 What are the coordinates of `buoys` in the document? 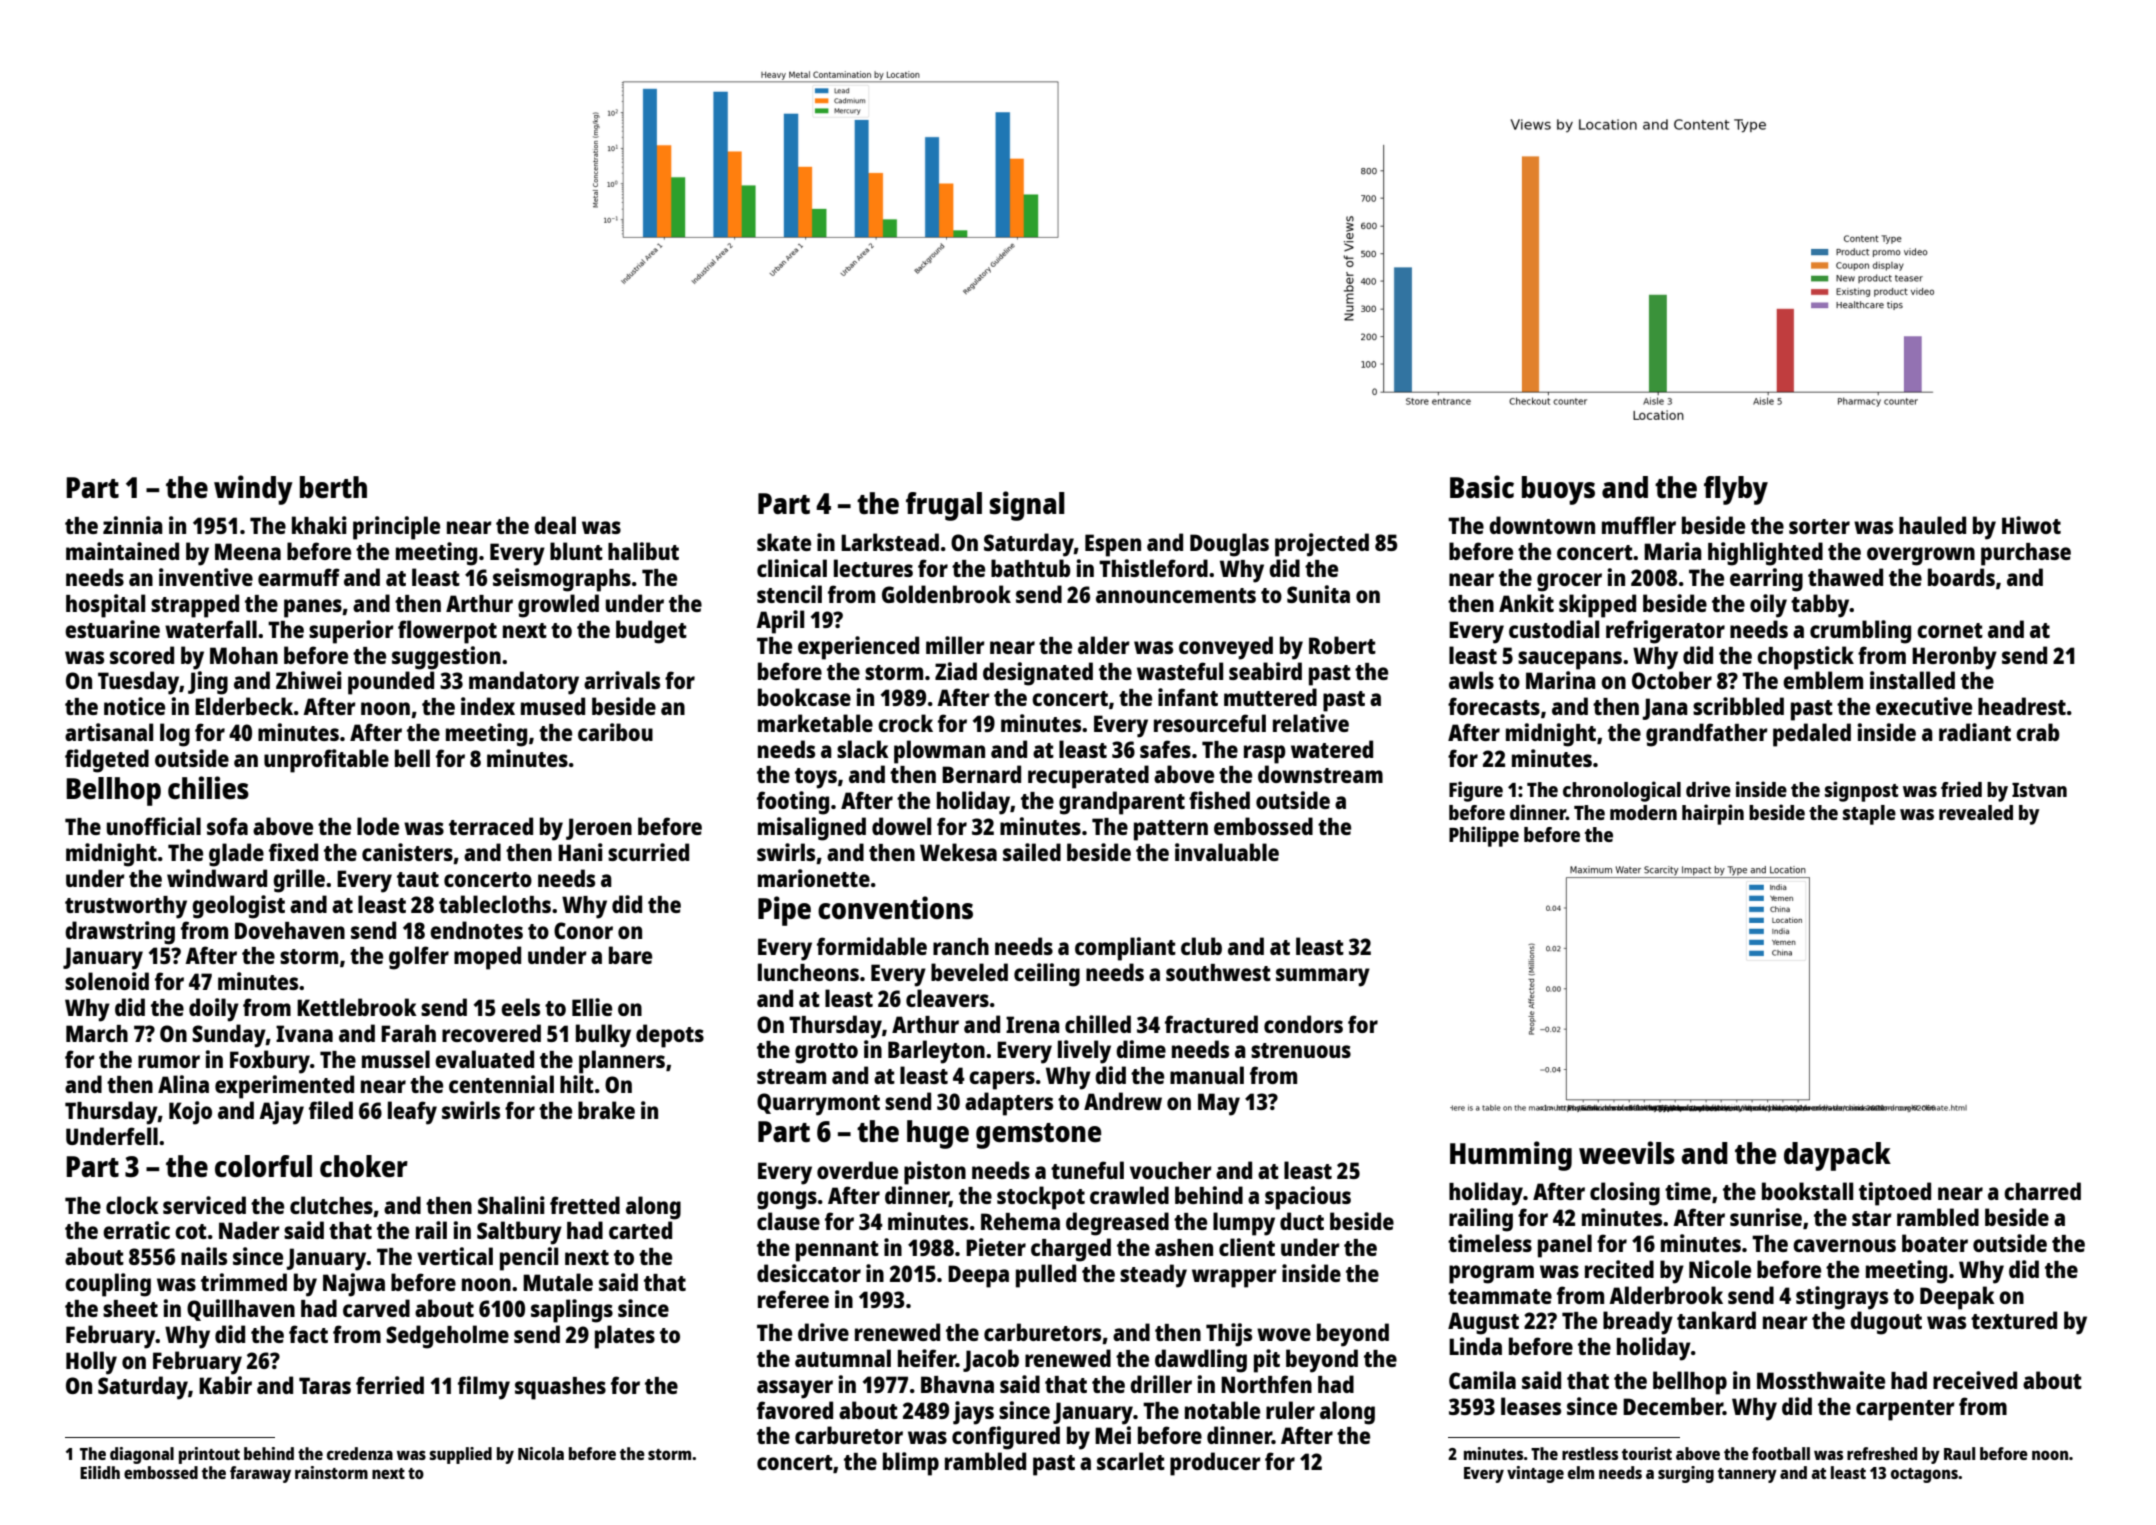 It's located at (1558, 490).
